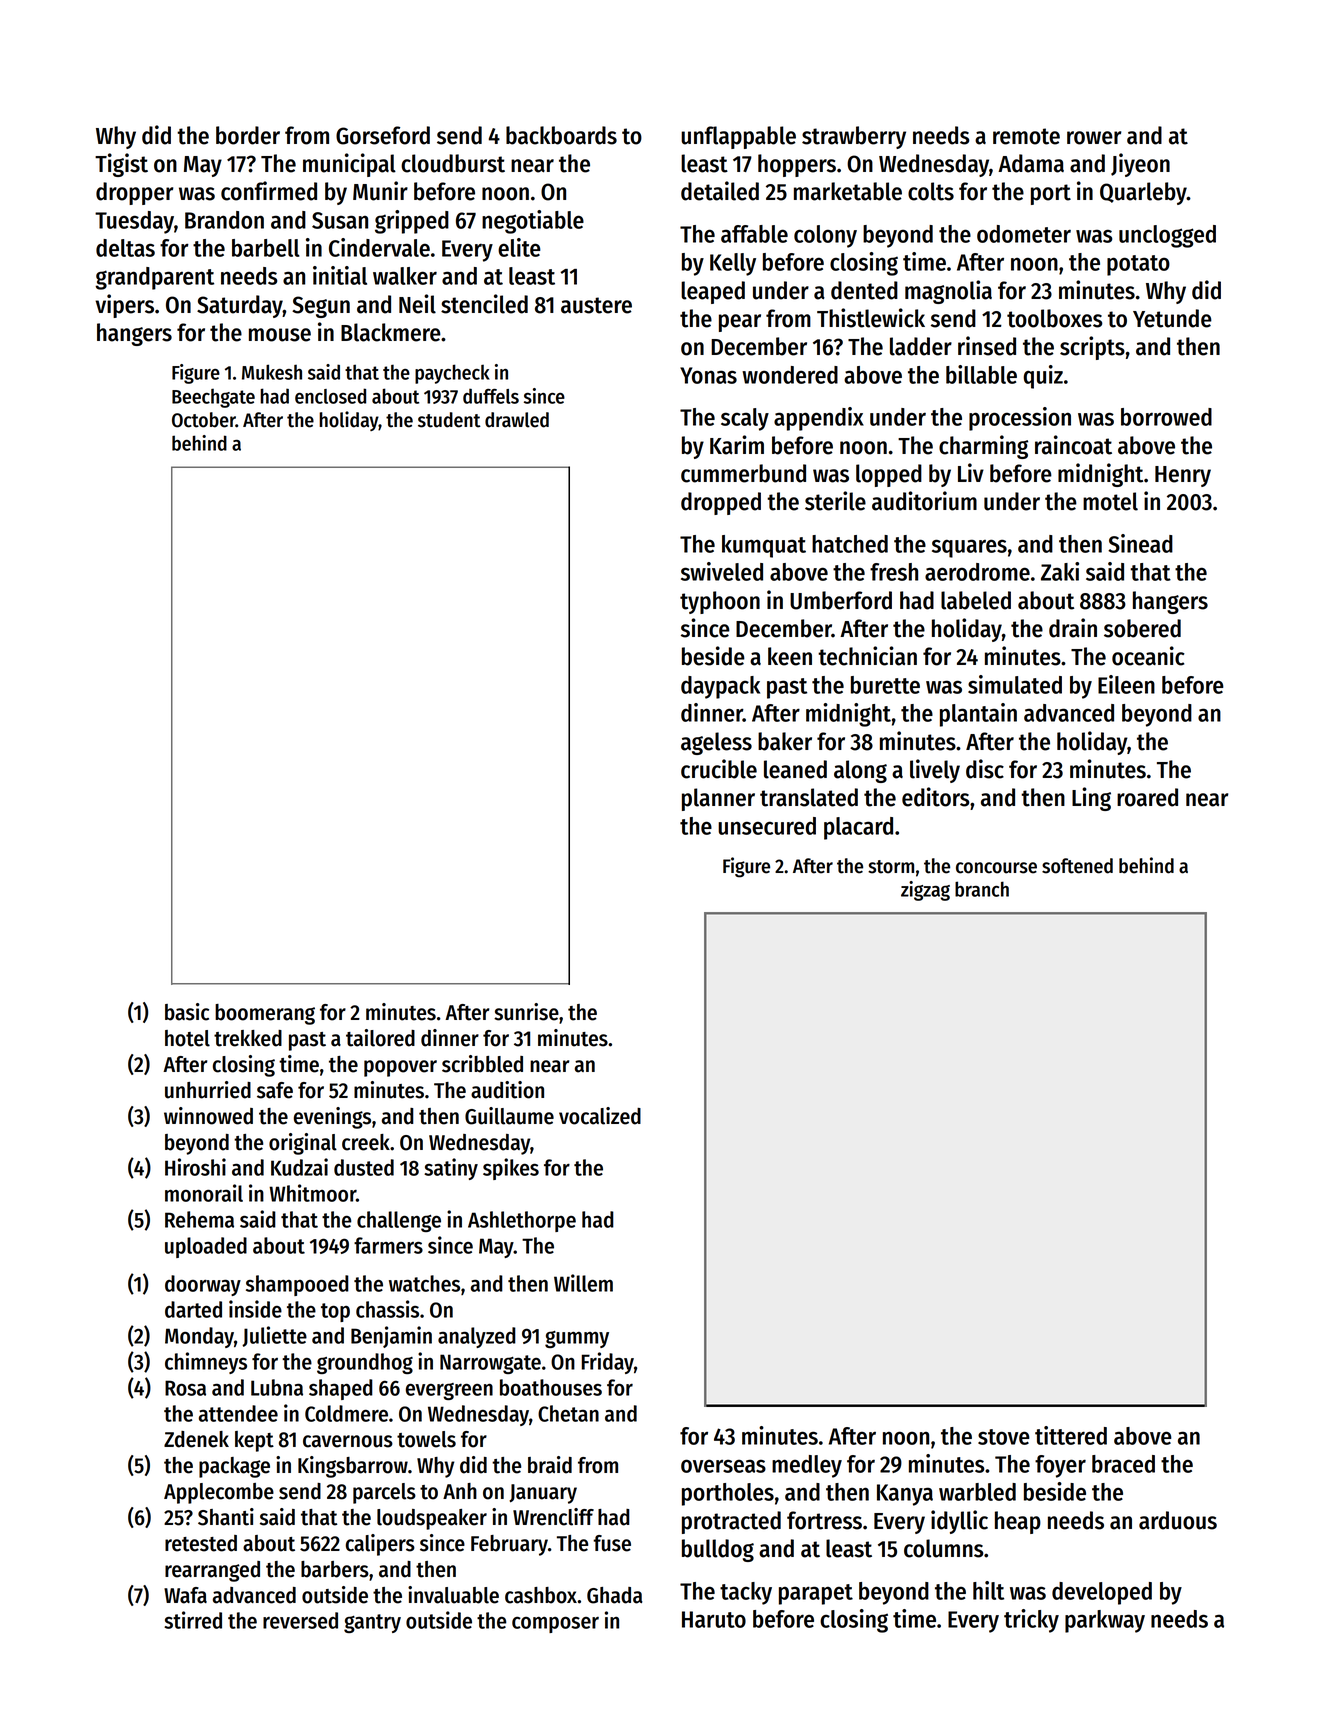  I want to click on stirred, so click(193, 1620).
